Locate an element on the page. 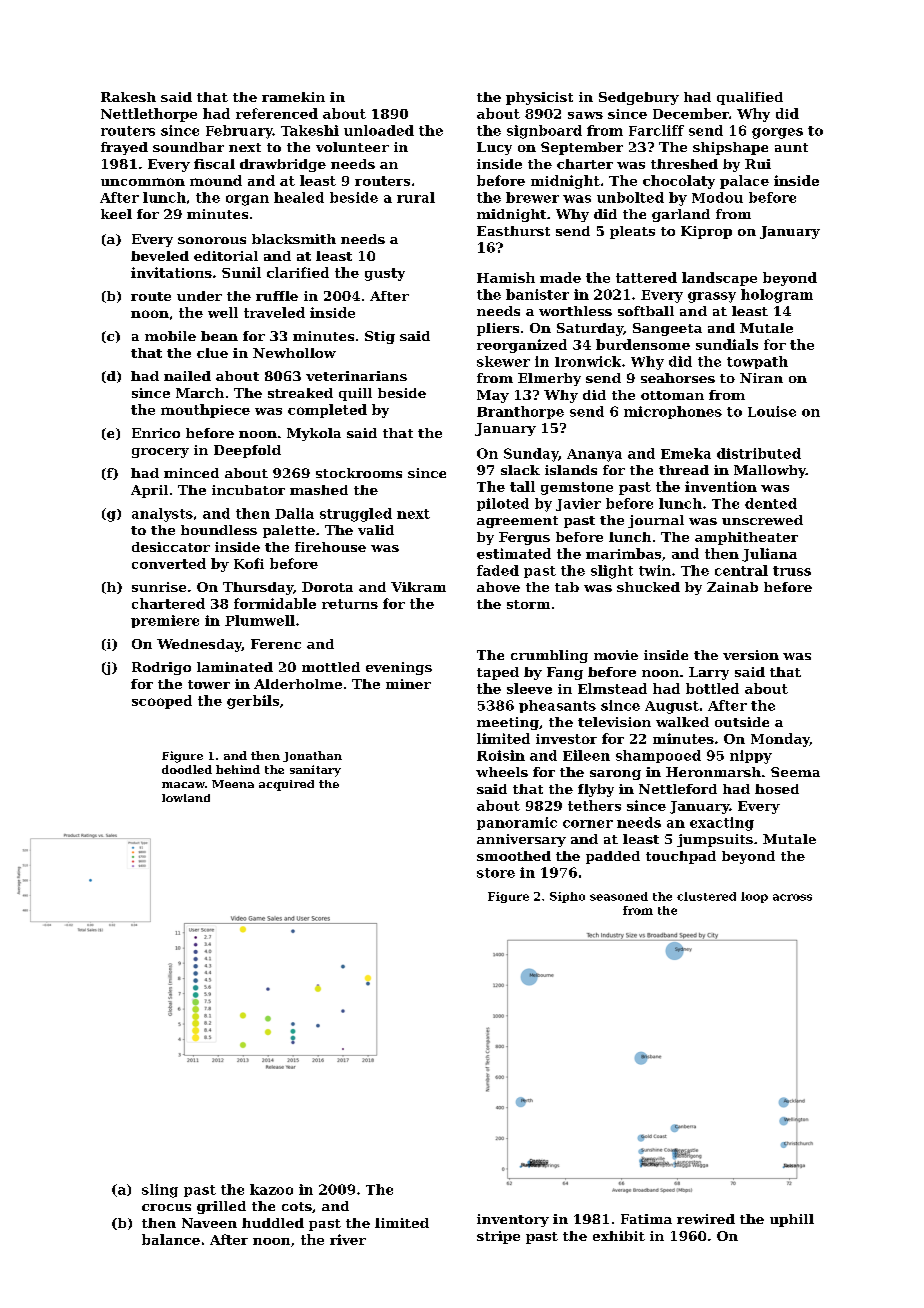 This image has height=1308, width=924. huddled is located at coordinates (273, 1223).
